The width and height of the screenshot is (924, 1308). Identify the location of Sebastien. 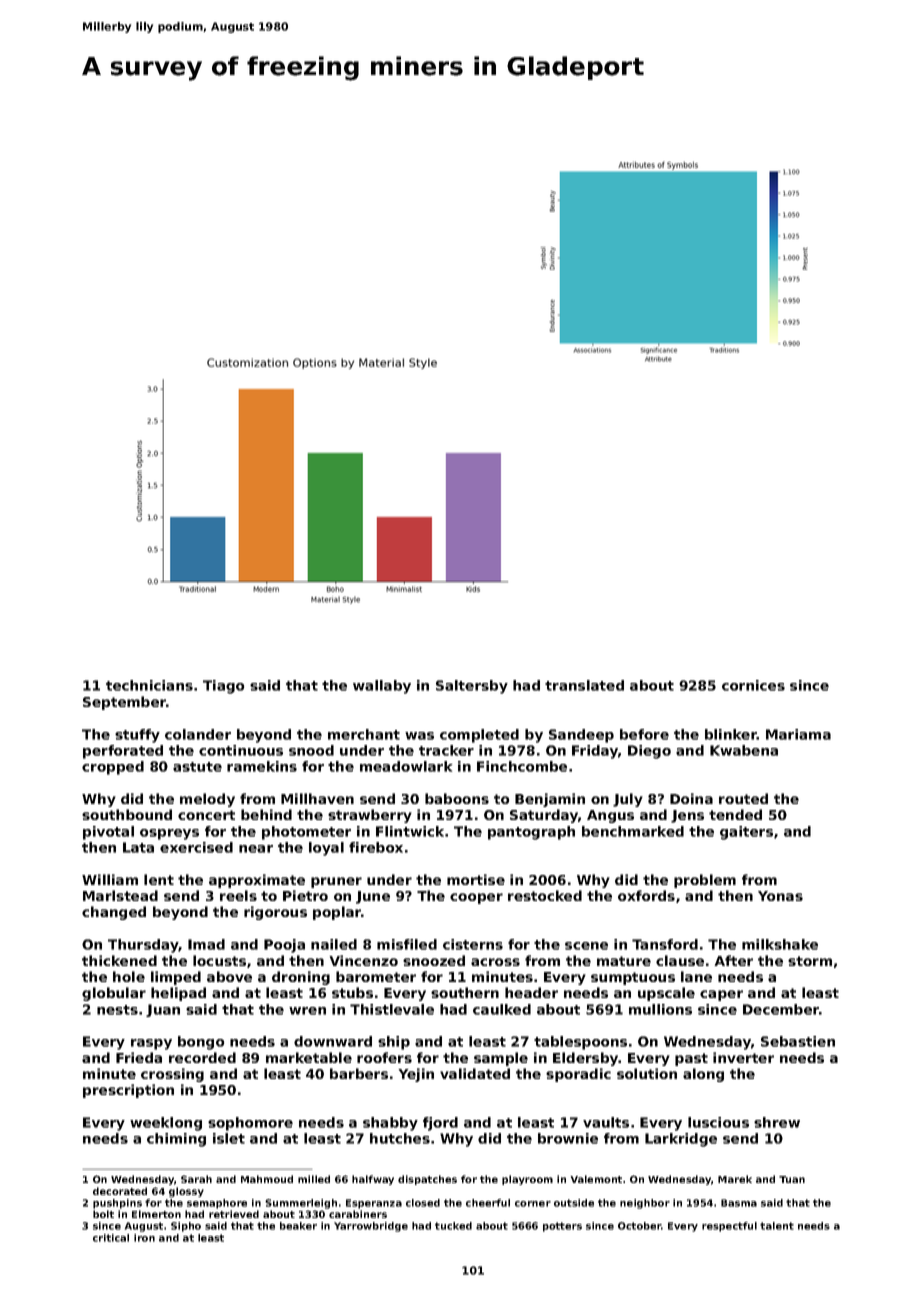
(798, 1041).
